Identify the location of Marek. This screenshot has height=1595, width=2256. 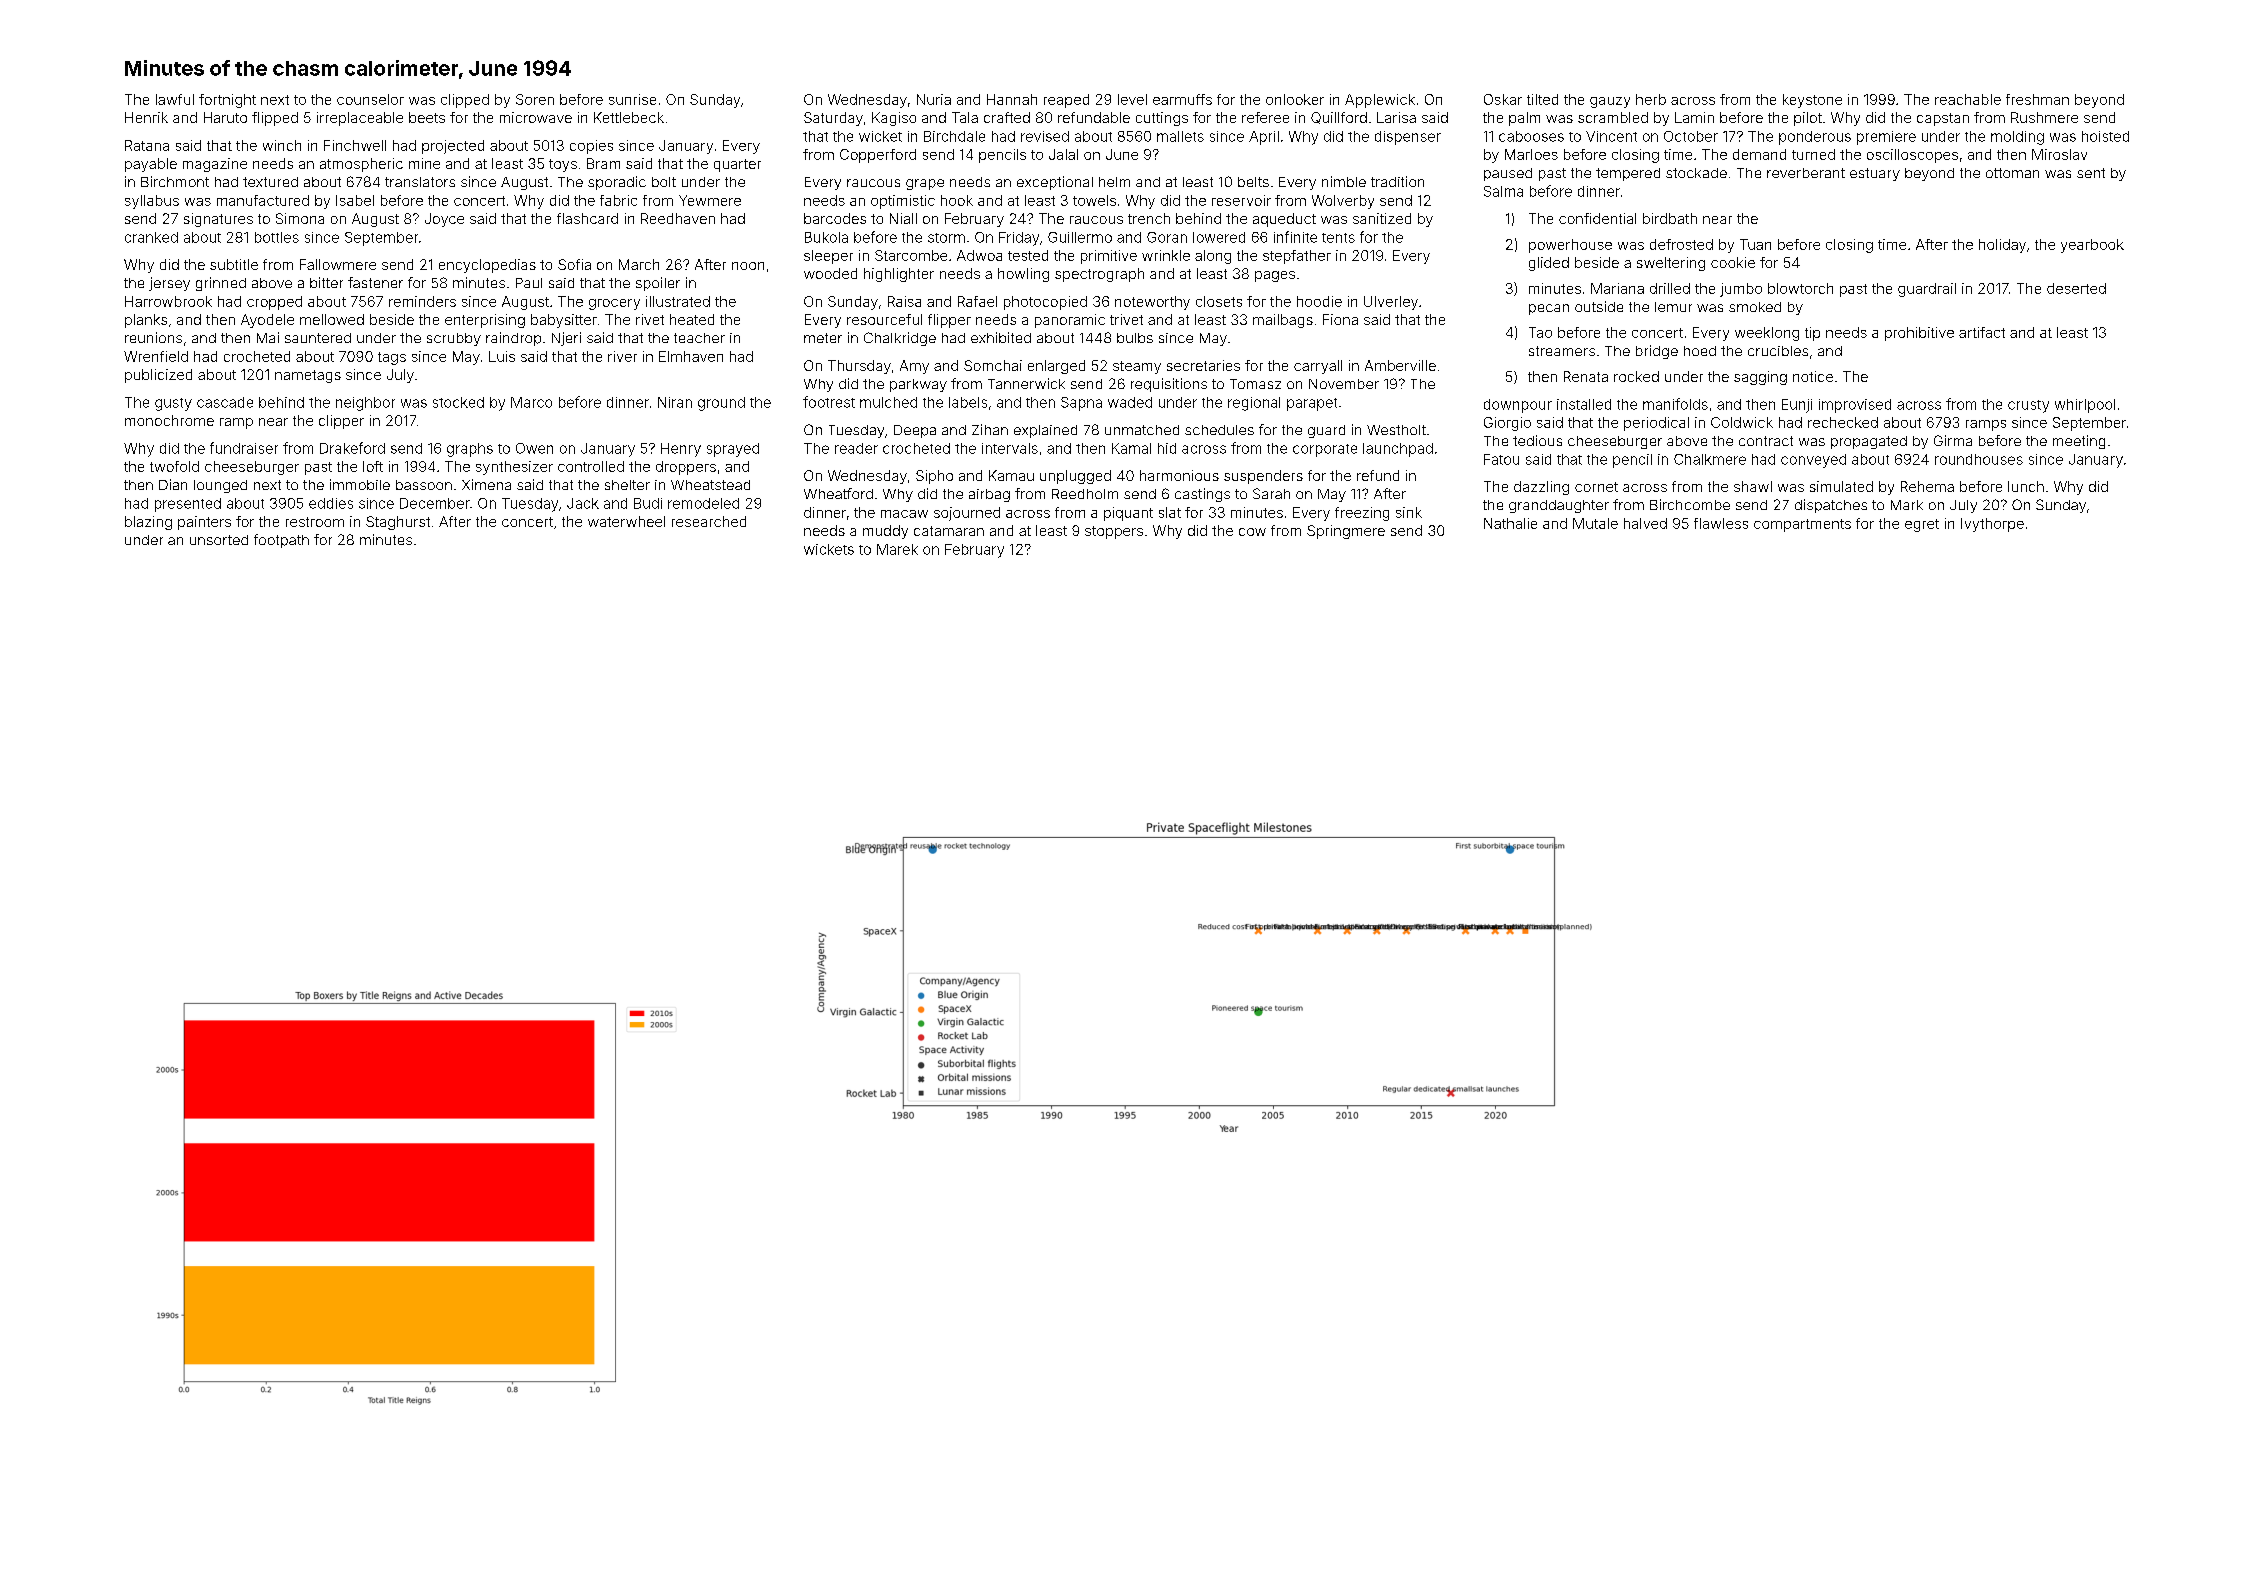
(897, 549).
